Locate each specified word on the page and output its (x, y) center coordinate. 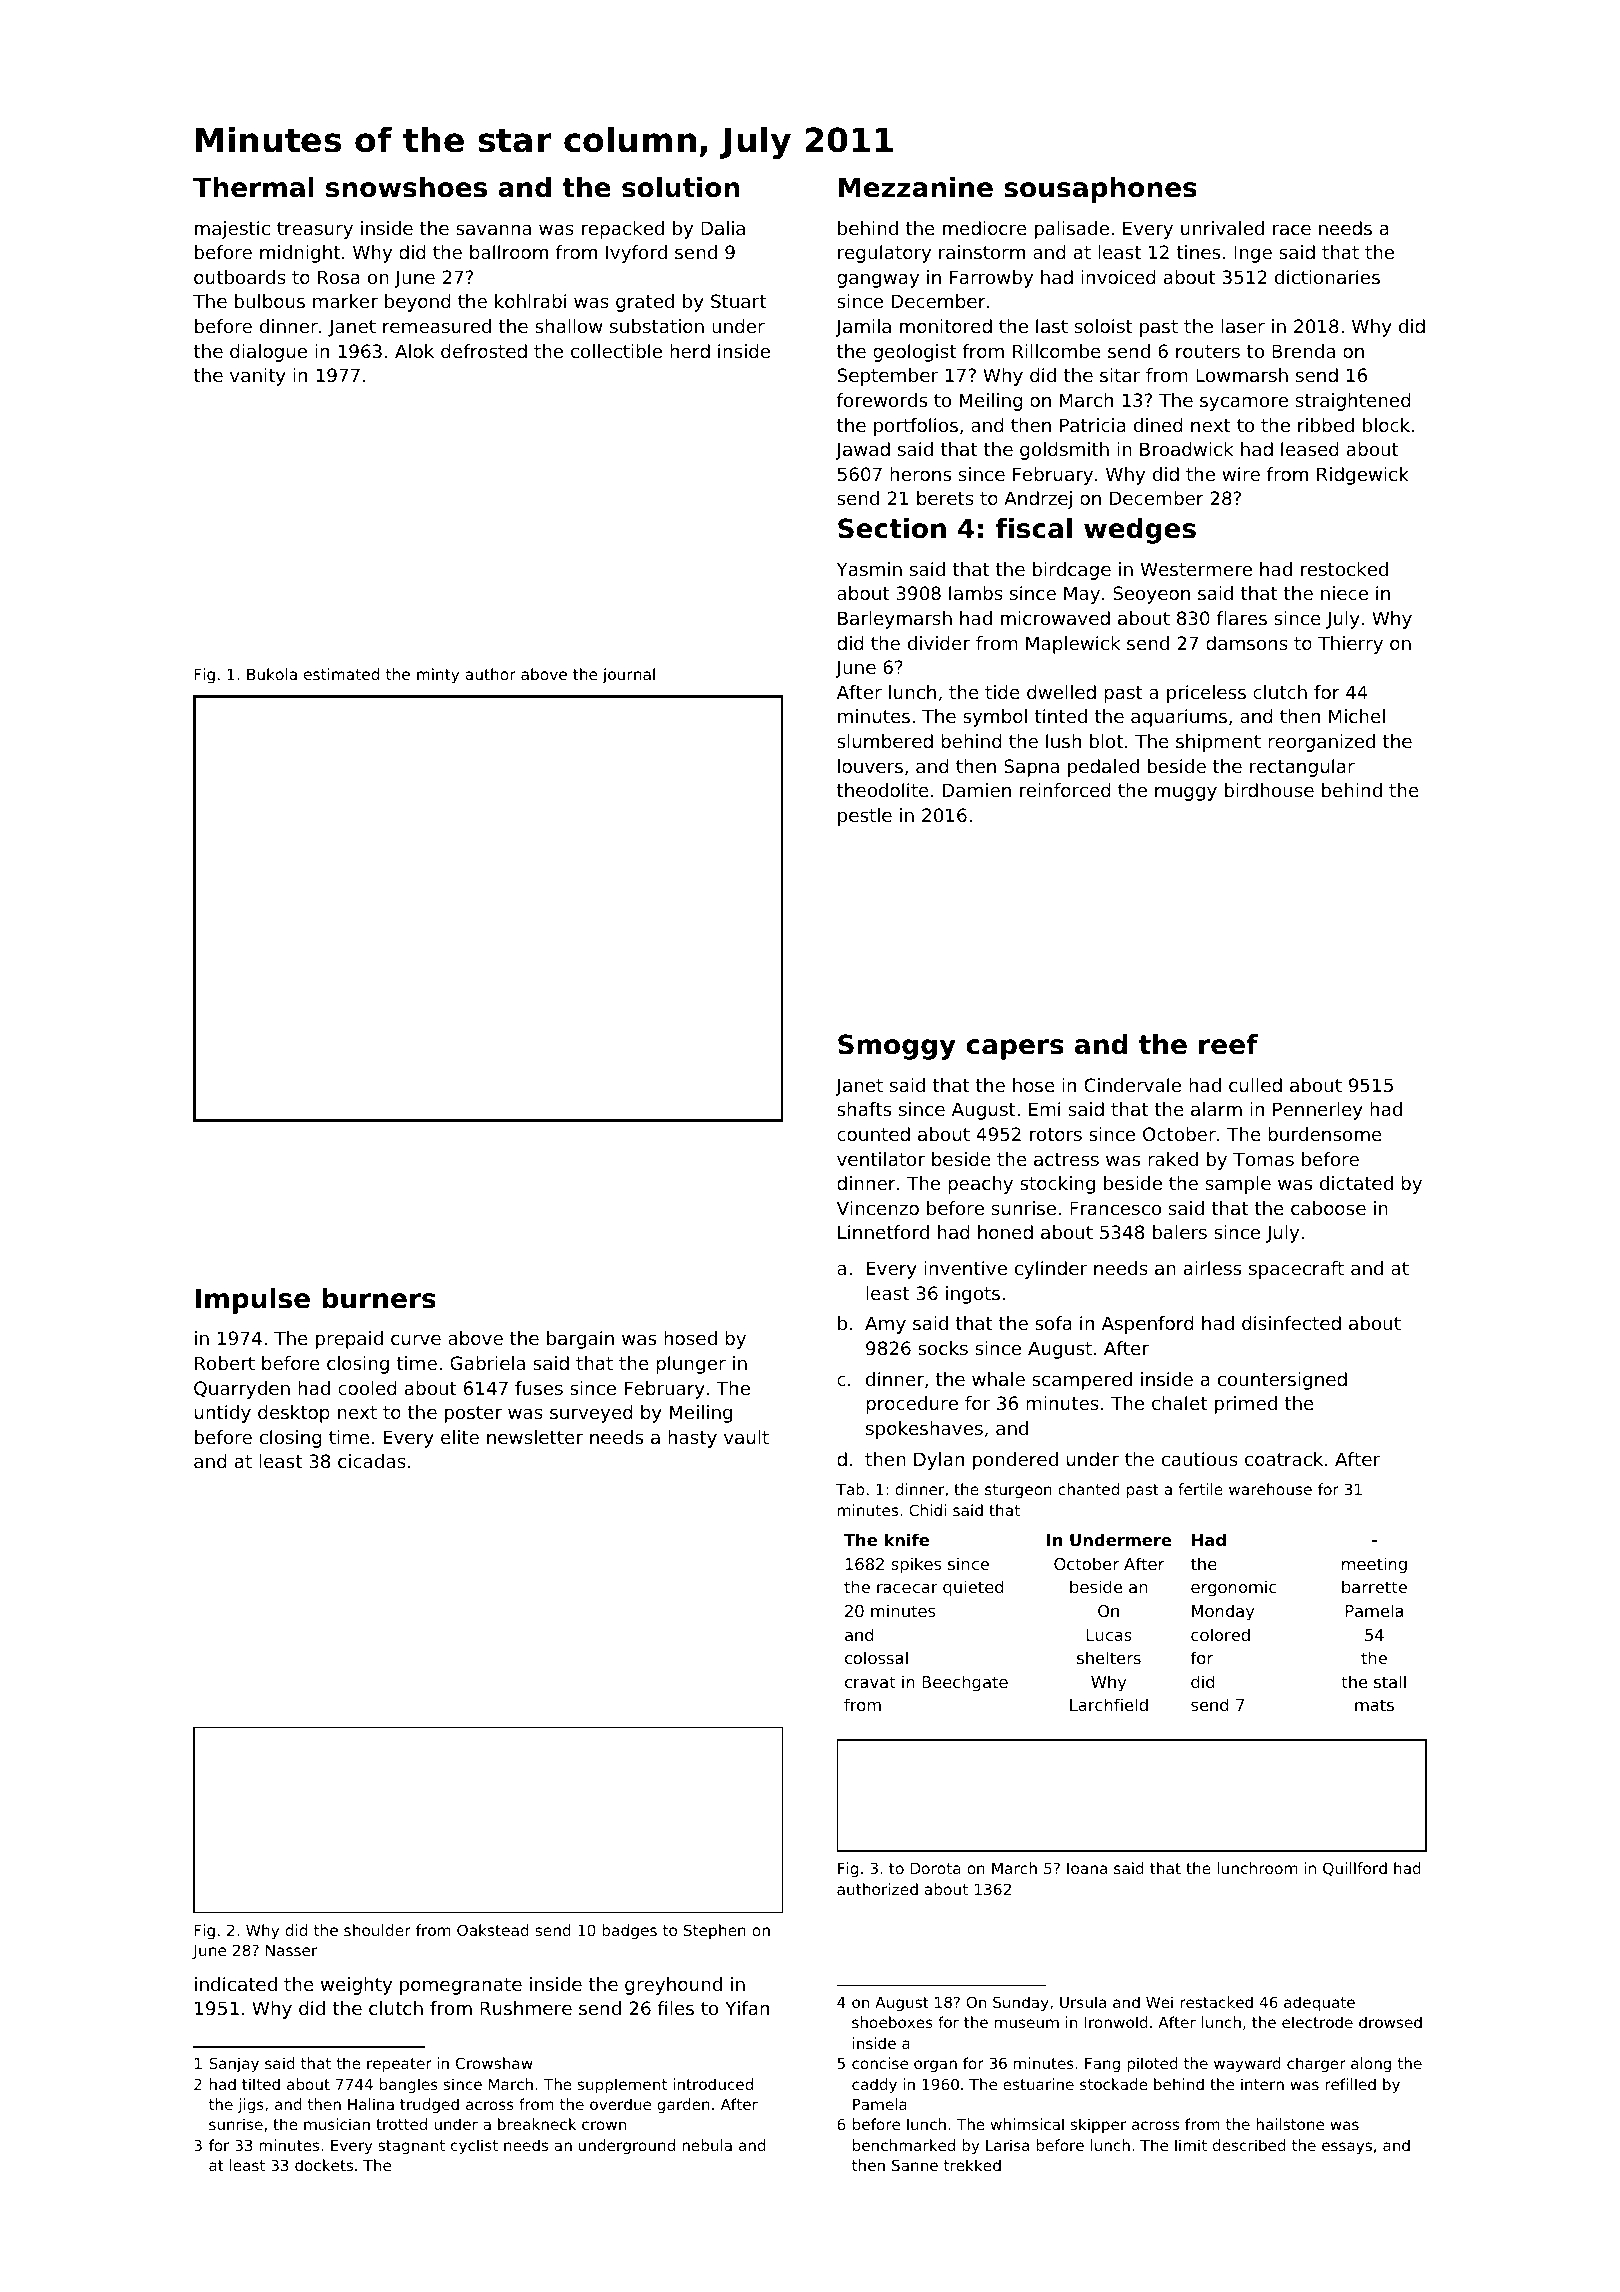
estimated (341, 674)
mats (1374, 1705)
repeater (399, 2065)
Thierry (1350, 645)
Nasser (292, 1950)
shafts (864, 1109)
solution (681, 187)
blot (1106, 741)
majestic (232, 230)
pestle (865, 817)
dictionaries (1327, 277)
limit (1191, 2145)
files (676, 2008)
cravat (870, 1682)
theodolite (883, 790)
